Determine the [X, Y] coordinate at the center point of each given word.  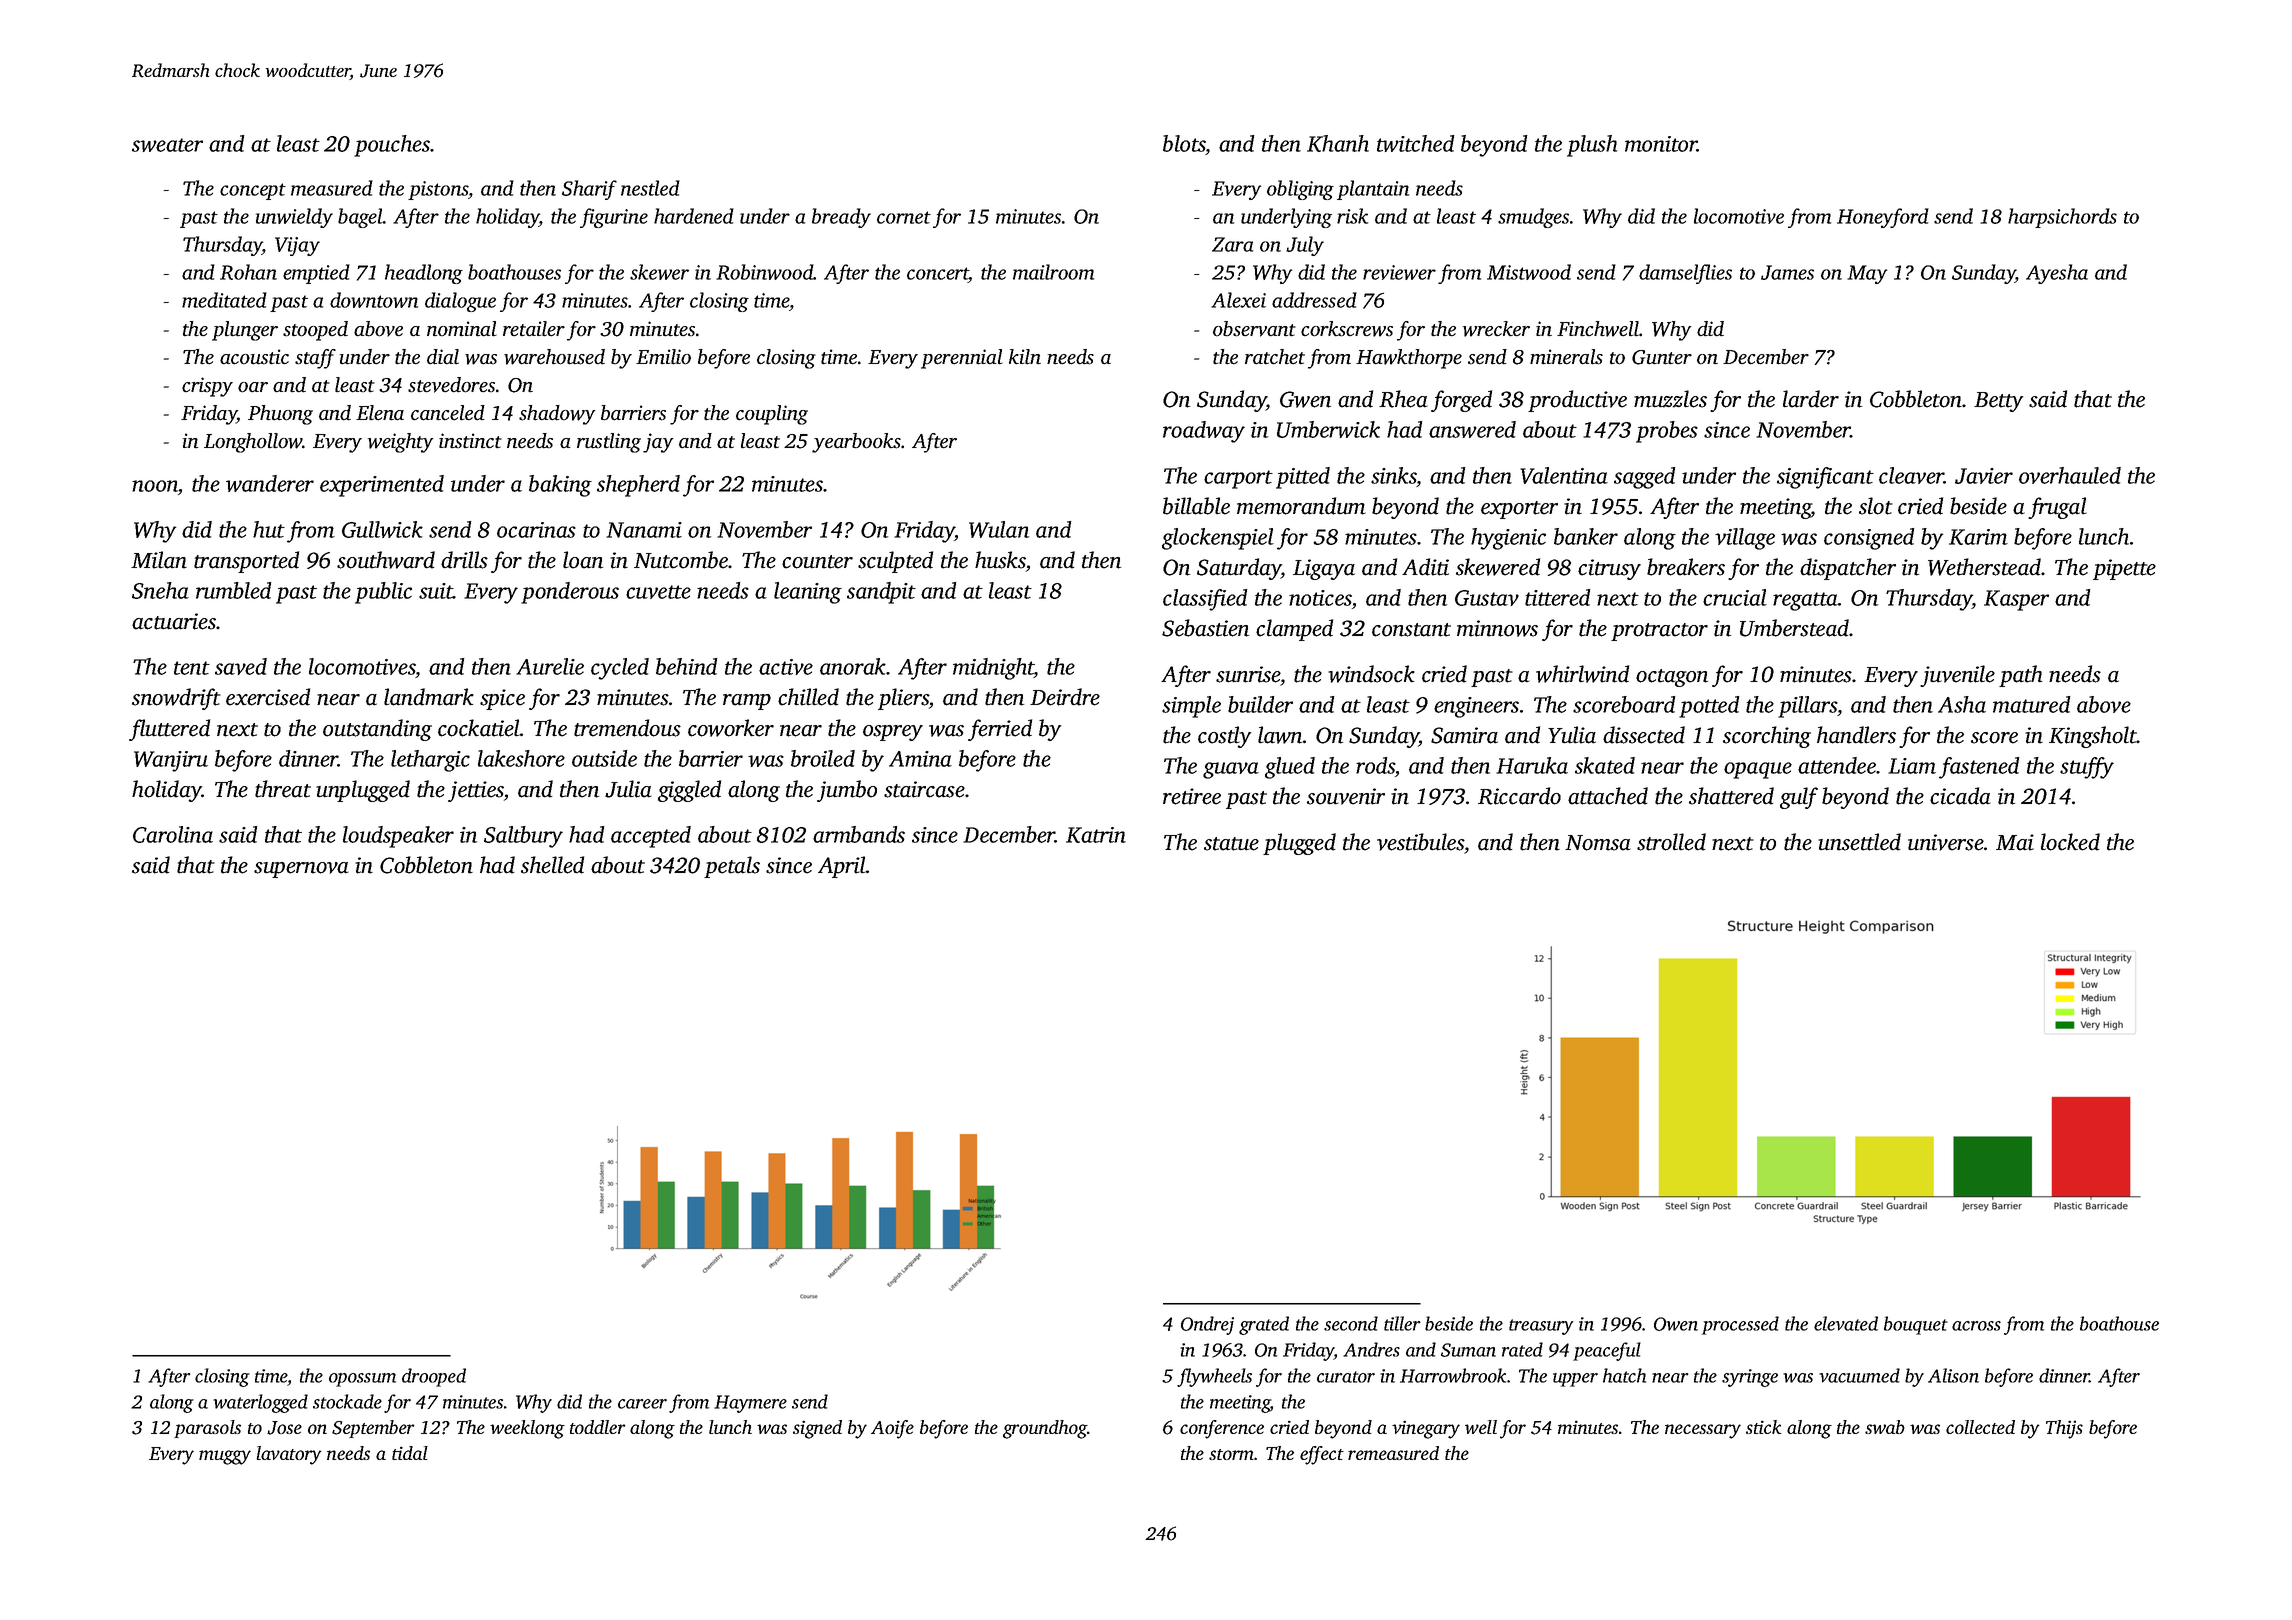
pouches [392, 146]
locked [2070, 842]
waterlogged [260, 1403]
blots [1184, 143]
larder [1811, 399]
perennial [962, 359]
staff [315, 359]
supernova [301, 870]
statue [1231, 844]
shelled [552, 865]
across [1976, 1326]
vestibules [1420, 842]
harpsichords [2062, 218]
